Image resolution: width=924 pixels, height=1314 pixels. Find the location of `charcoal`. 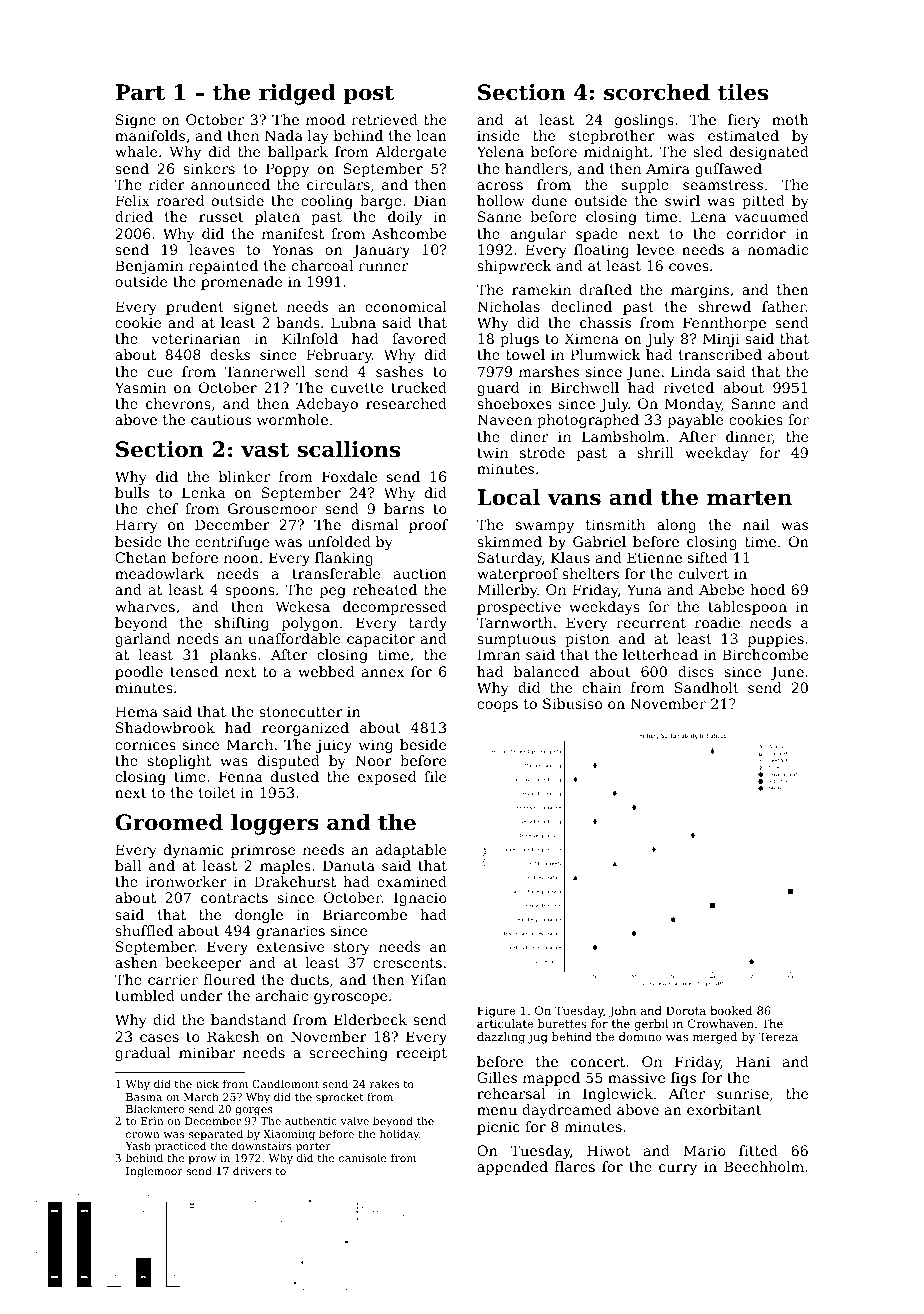

charcoal is located at coordinates (322, 265).
